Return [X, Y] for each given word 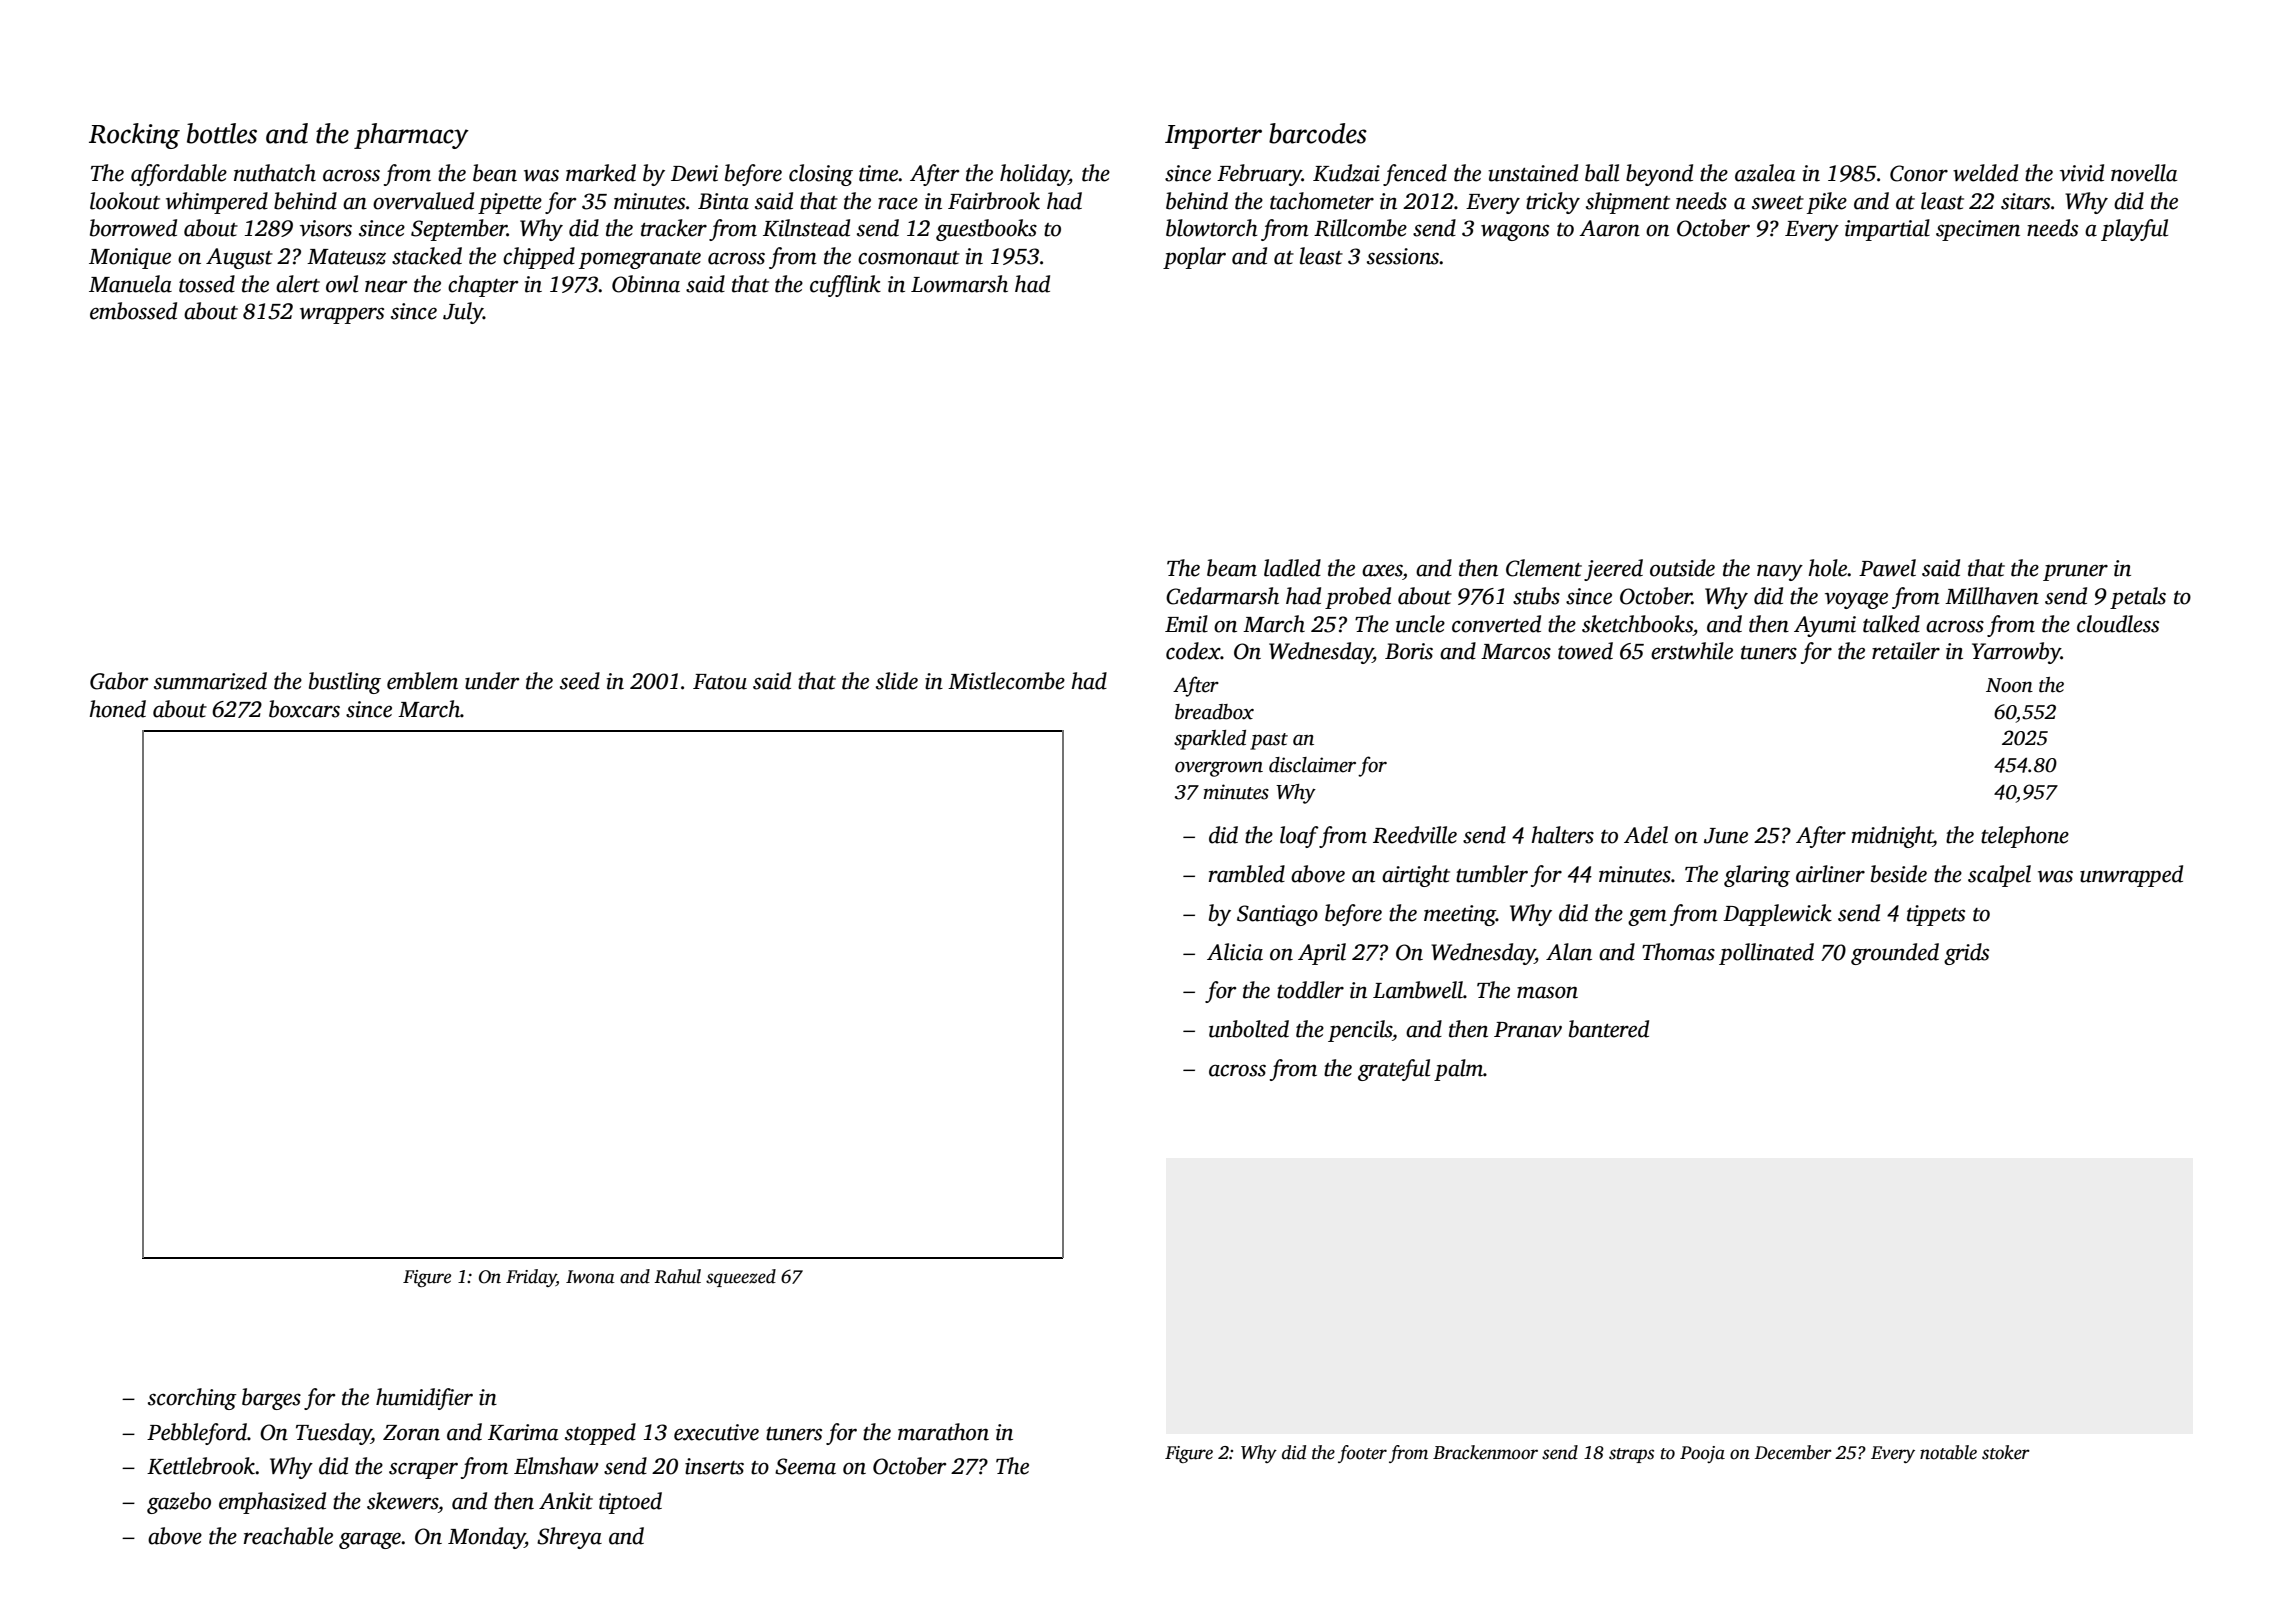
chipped [539, 258]
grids [1966, 954]
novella [2144, 173]
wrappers [342, 315]
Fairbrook [994, 201]
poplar [1194, 258]
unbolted [1249, 1029]
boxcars [304, 709]
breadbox [1214, 712]
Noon [2009, 685]
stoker [2006, 1452]
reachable [288, 1536]
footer [1362, 1454]
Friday [531, 1278]
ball [1602, 173]
